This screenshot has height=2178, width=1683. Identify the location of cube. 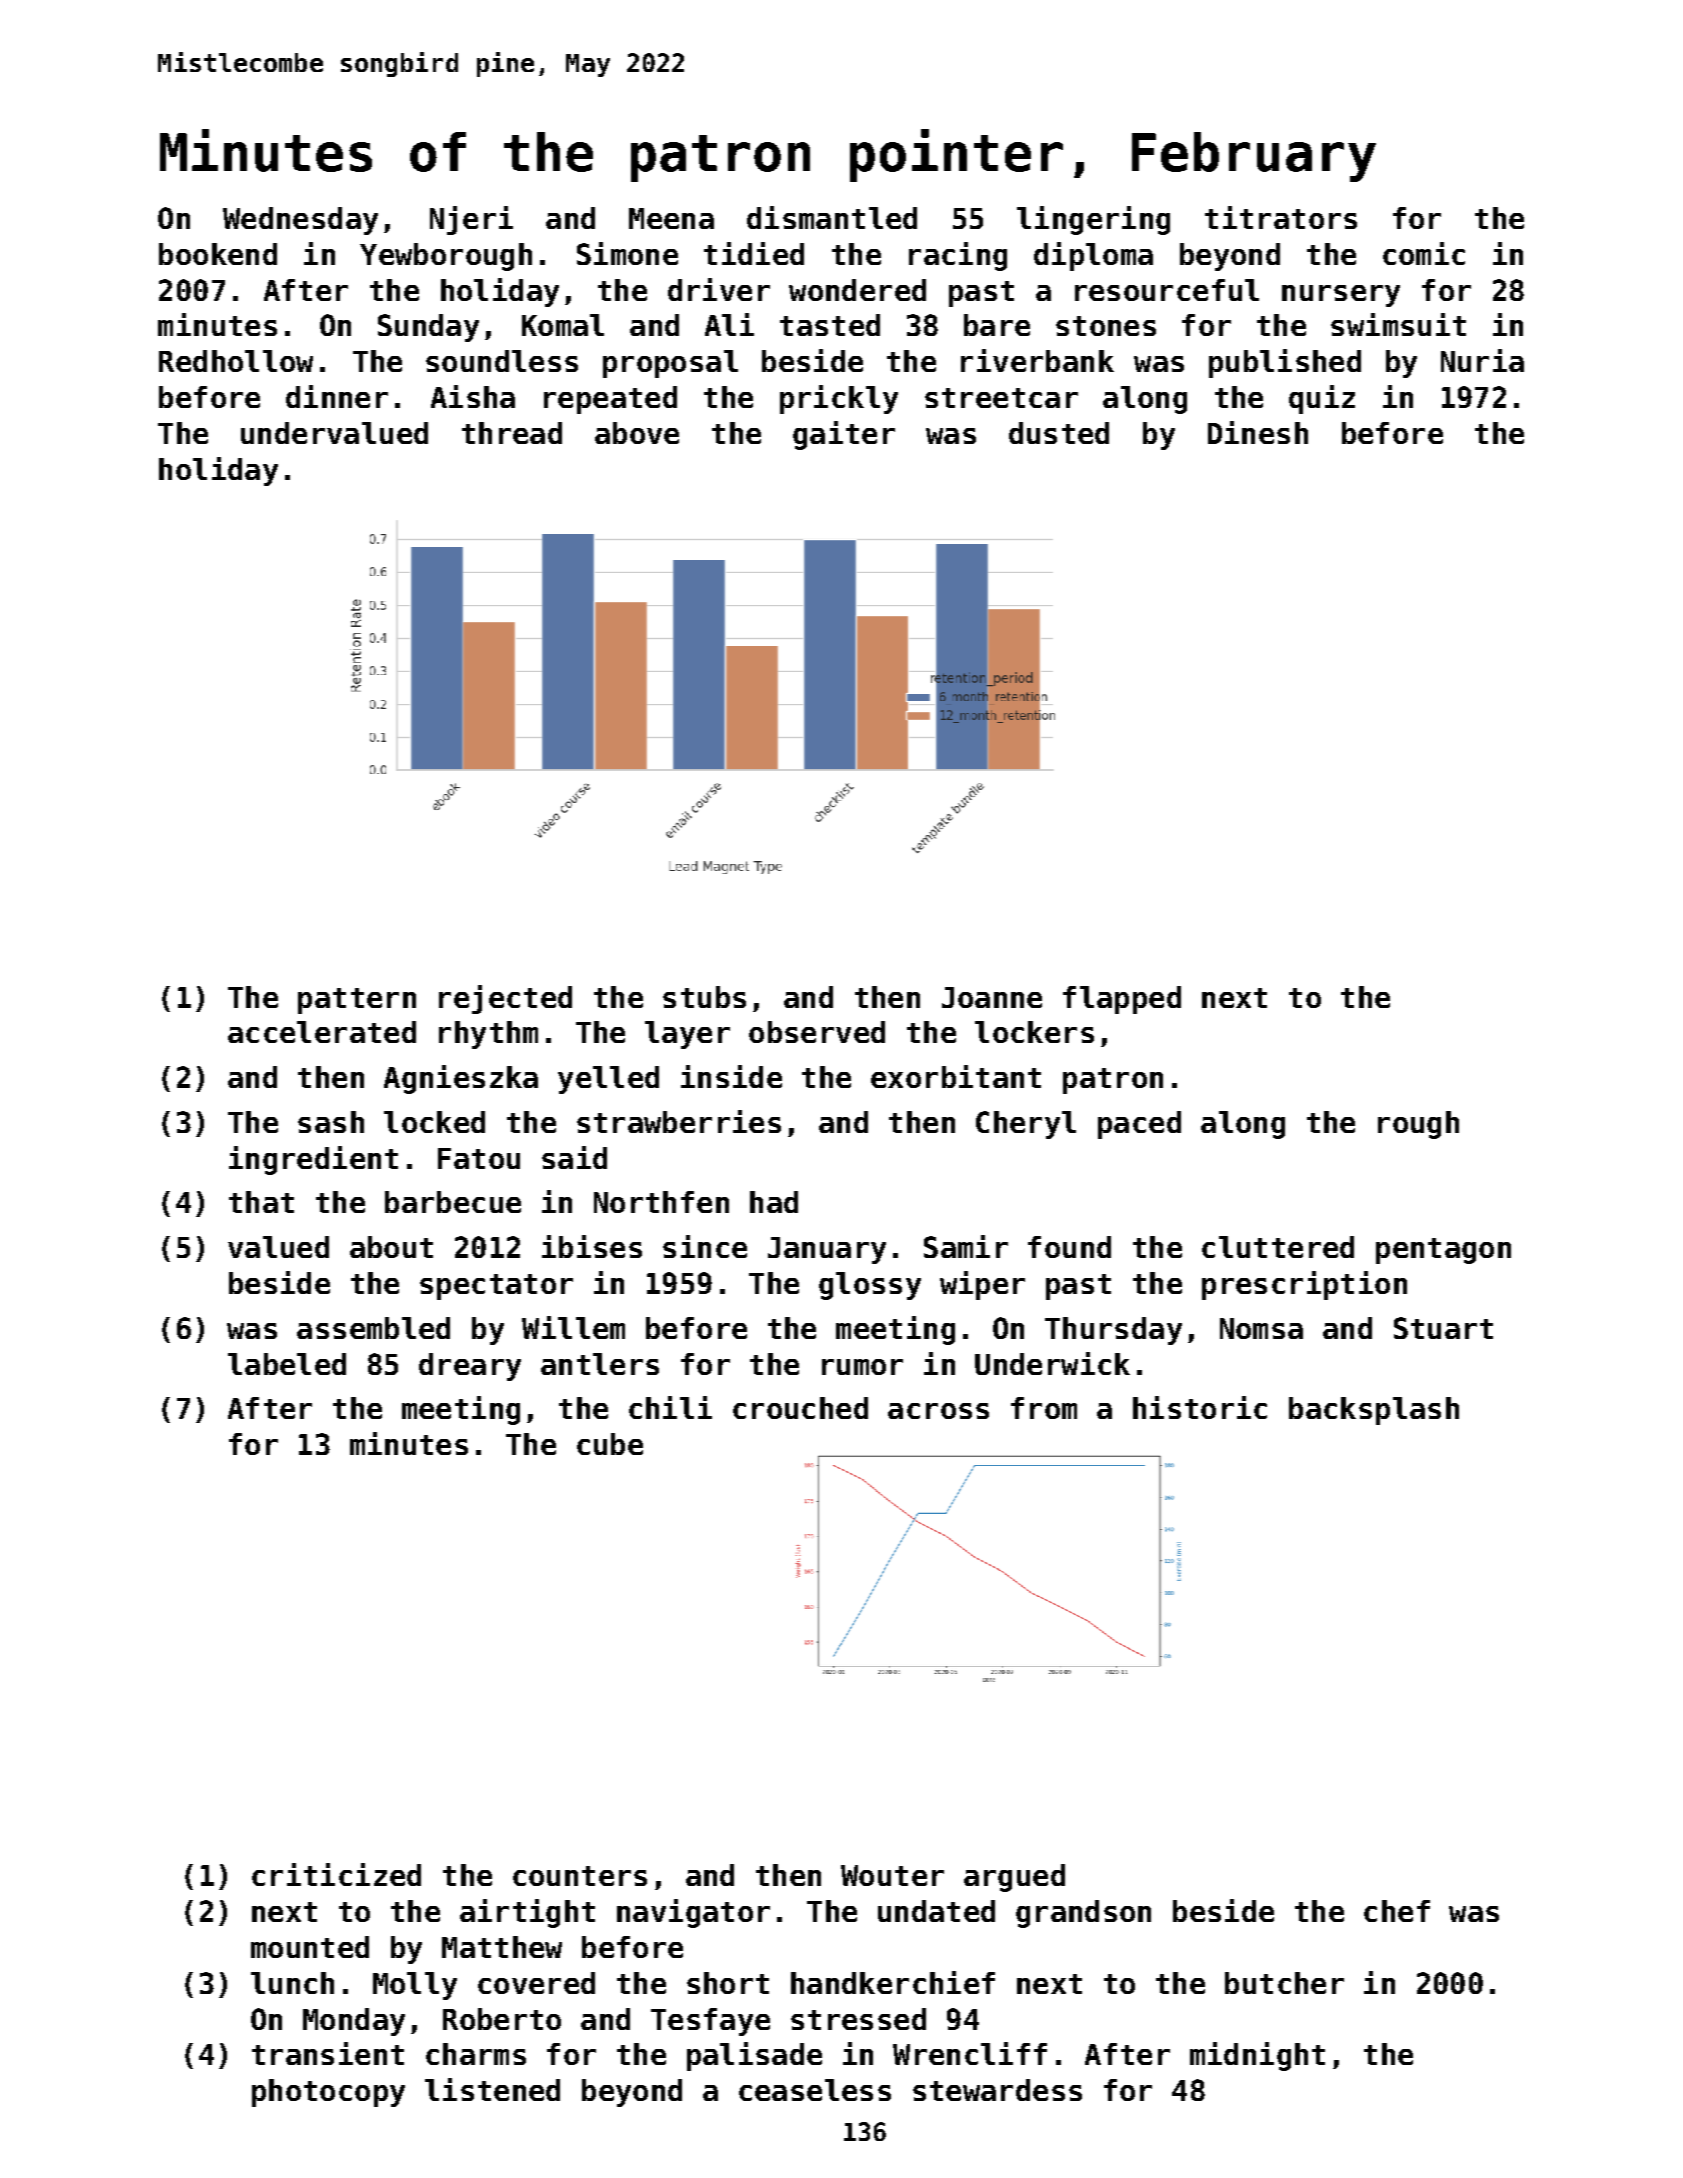
(610, 1444).
